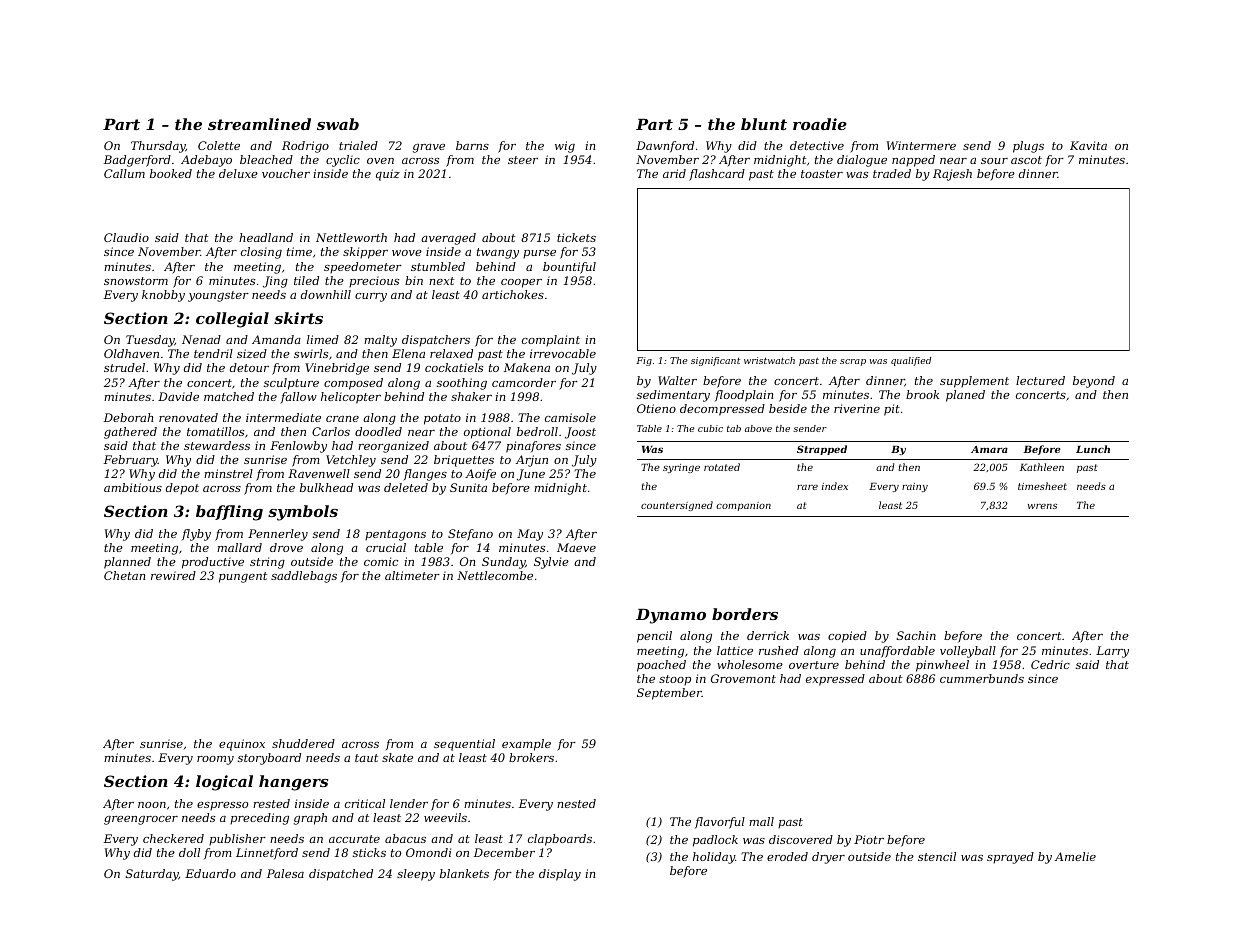 The height and width of the image is (952, 1233). I want to click on holiday, so click(714, 858).
